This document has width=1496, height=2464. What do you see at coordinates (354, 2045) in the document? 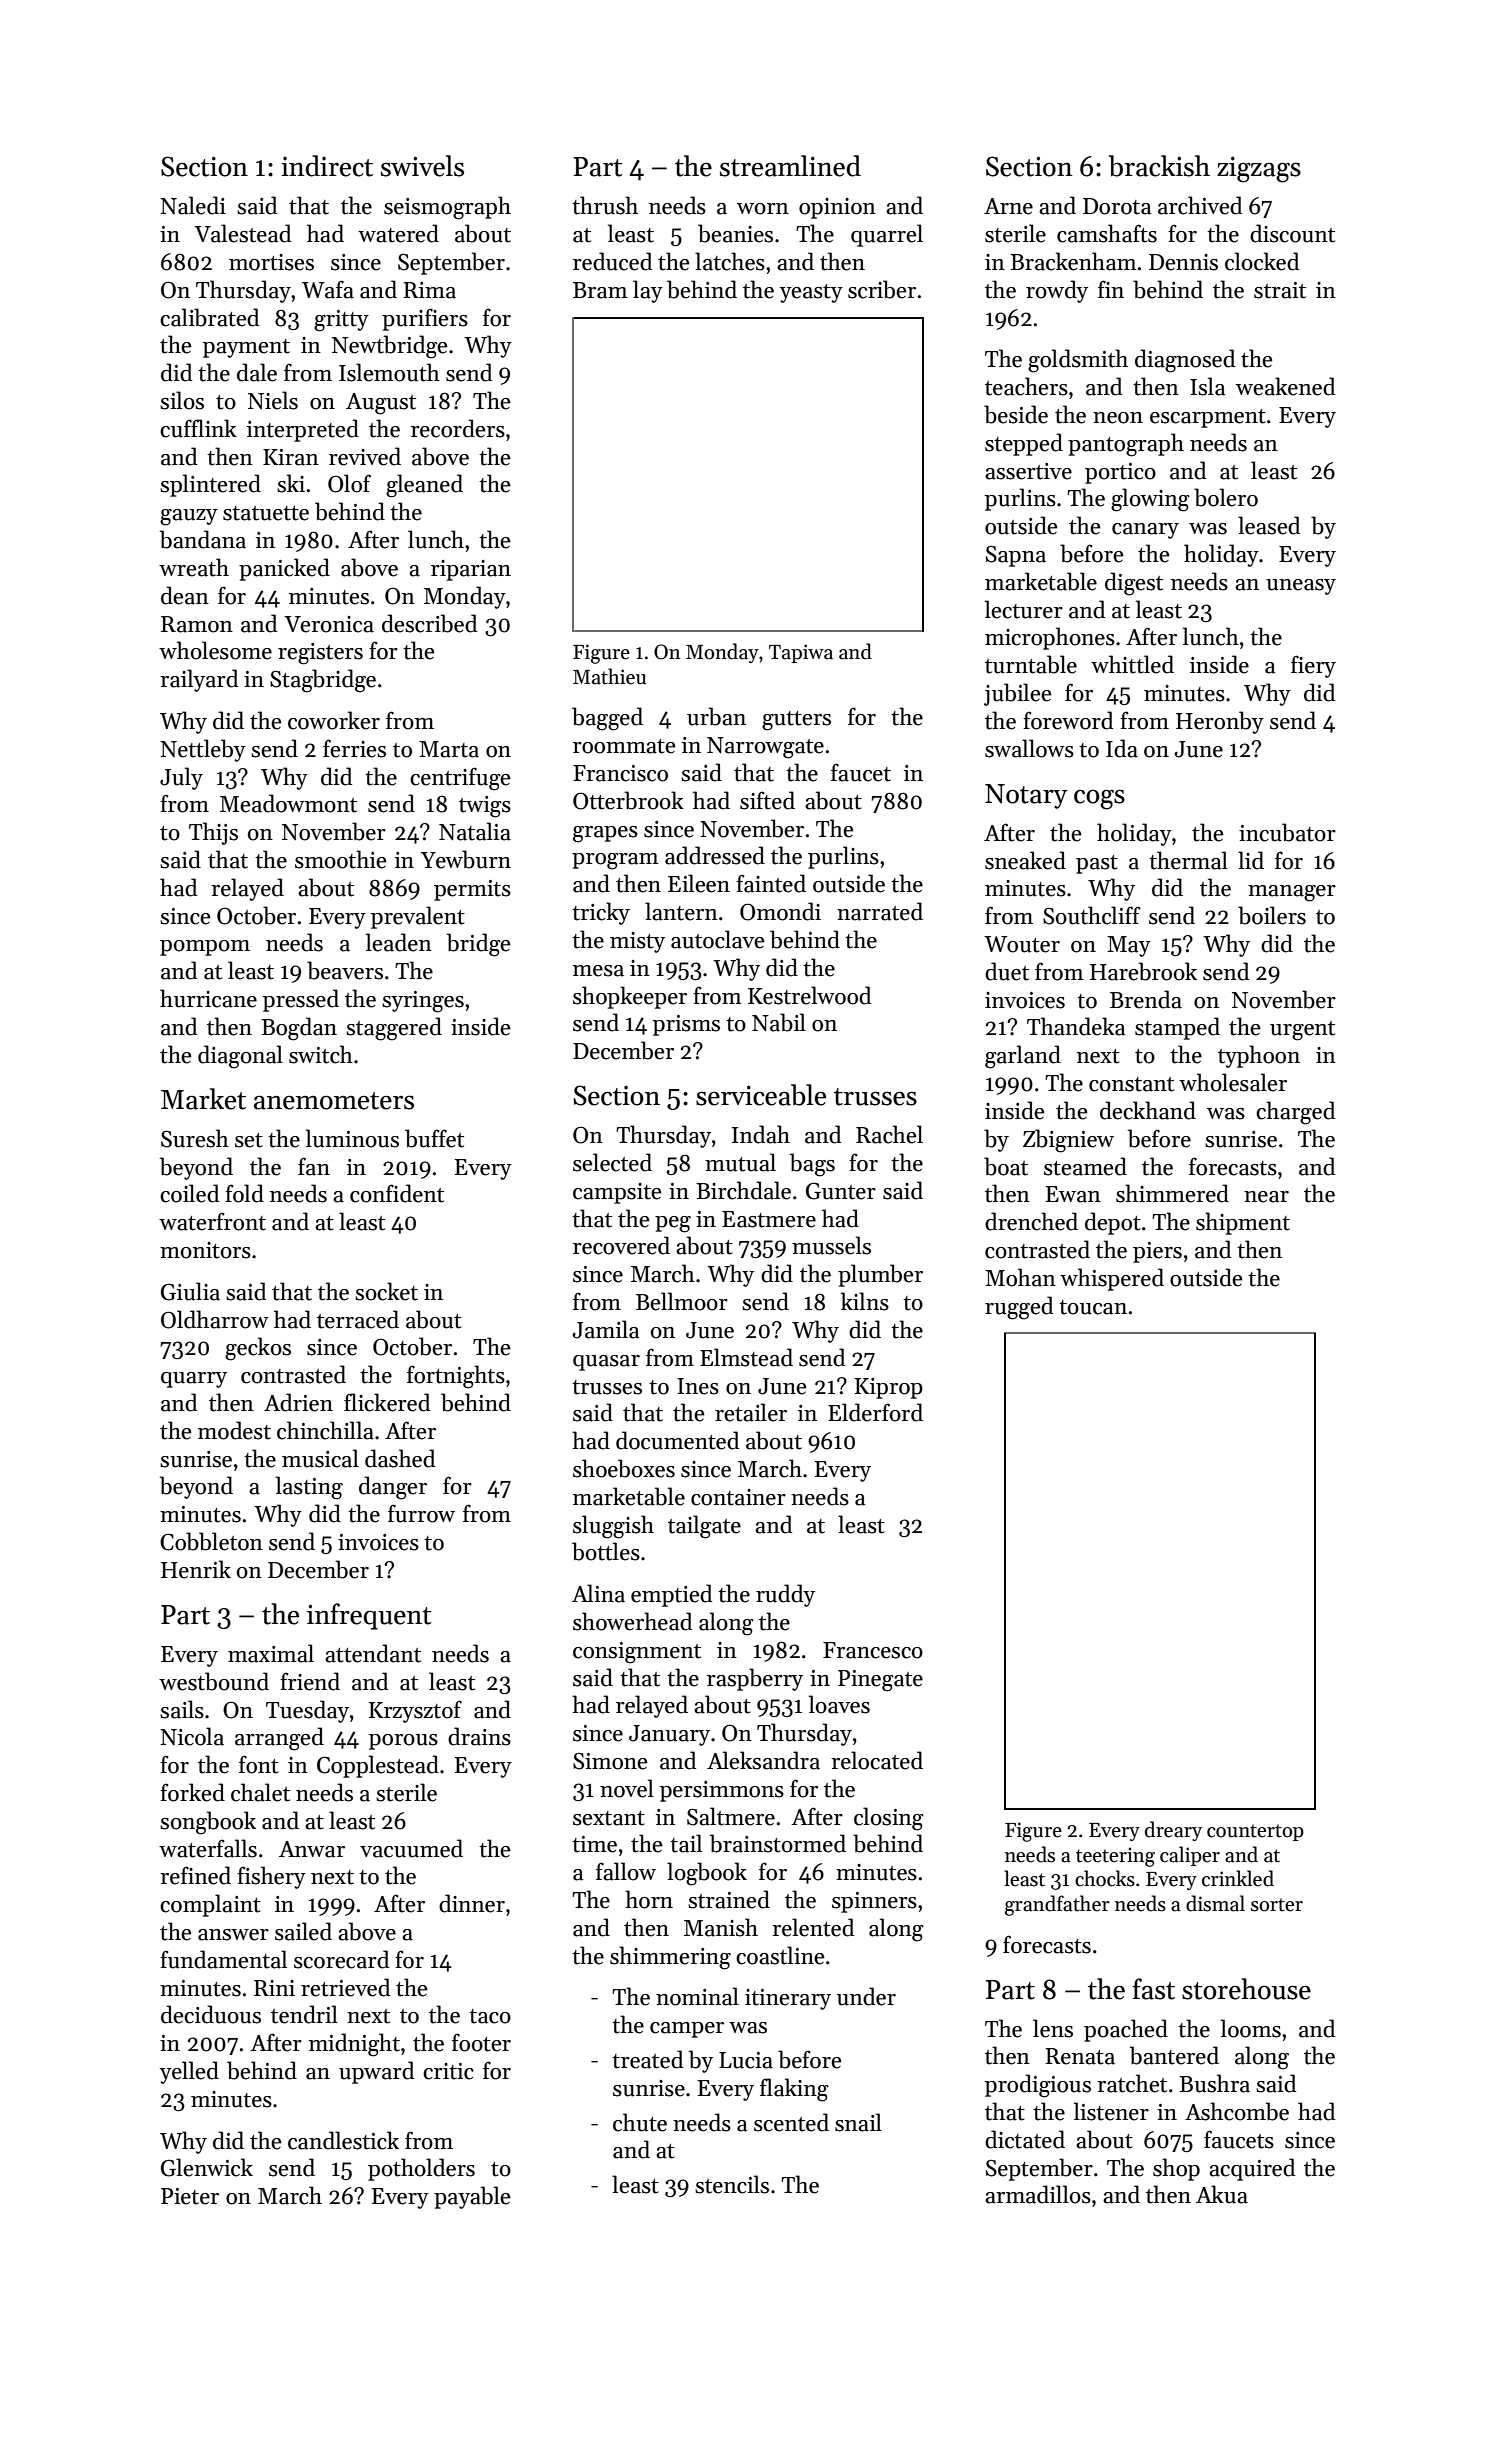
I see `midnight` at bounding box center [354, 2045].
